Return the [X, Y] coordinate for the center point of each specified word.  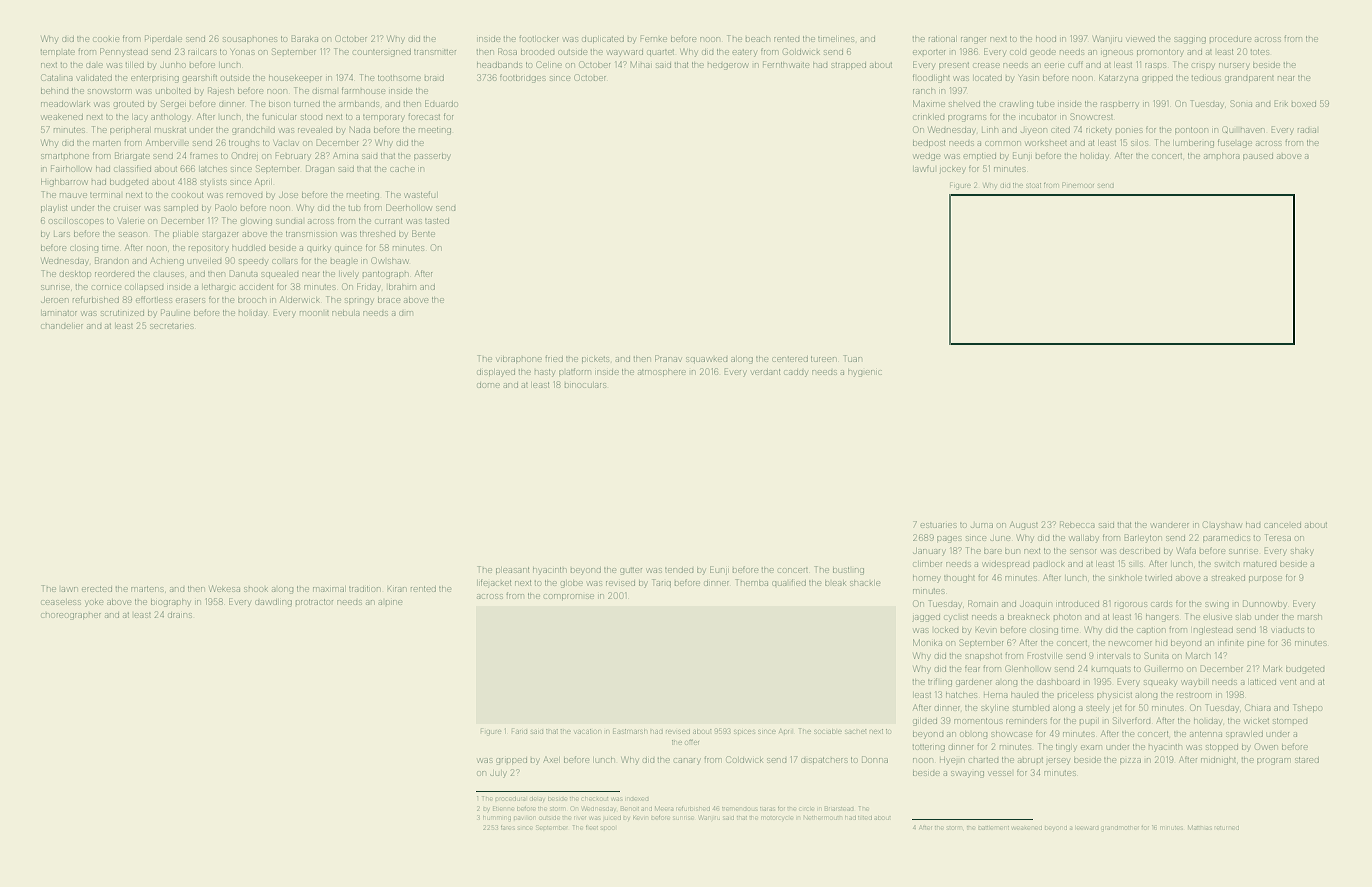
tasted [437, 221]
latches [214, 169]
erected [97, 589]
